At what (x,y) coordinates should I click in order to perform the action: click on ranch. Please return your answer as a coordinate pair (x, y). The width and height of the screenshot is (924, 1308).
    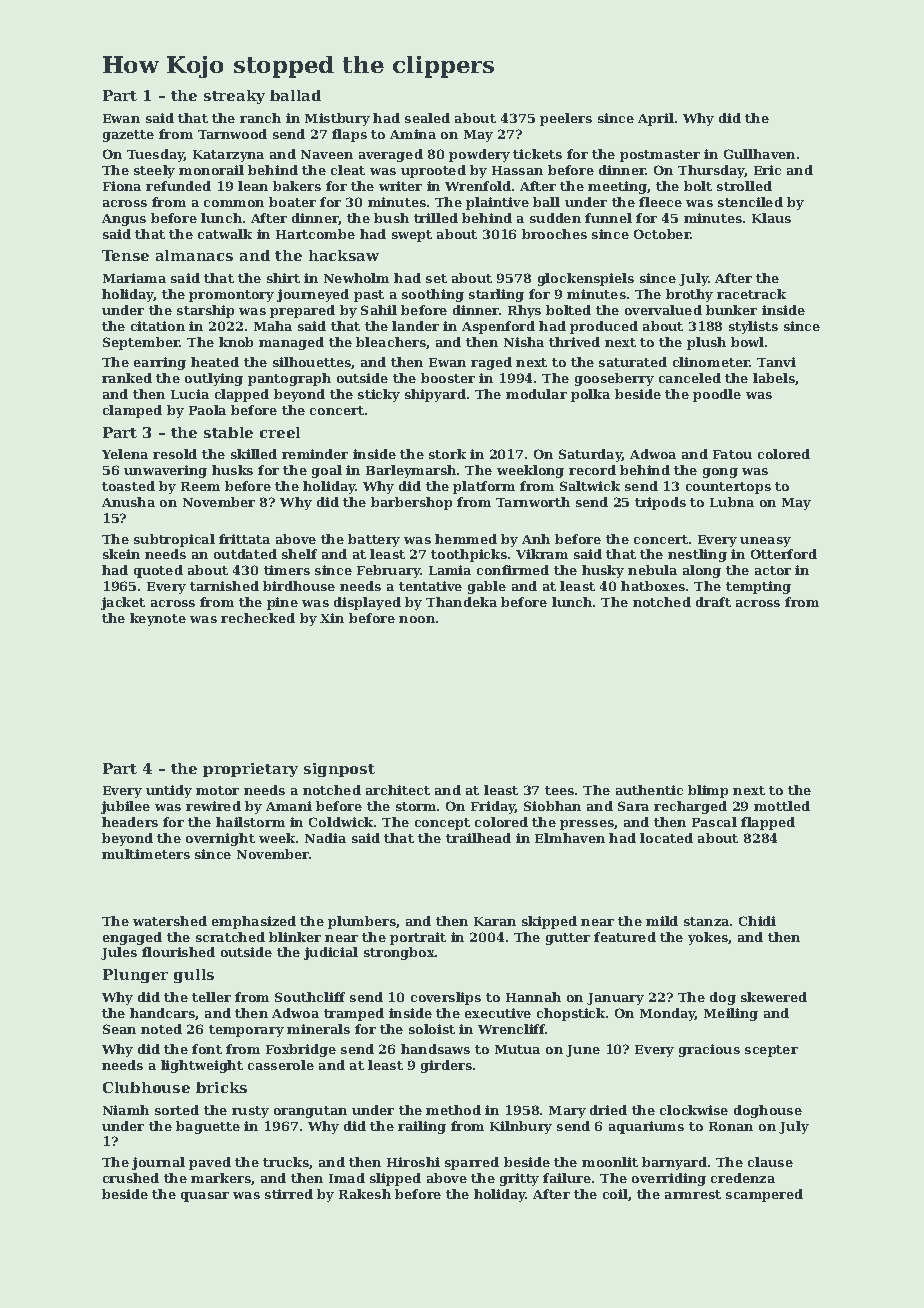
    Looking at the image, I should click on (260, 118).
